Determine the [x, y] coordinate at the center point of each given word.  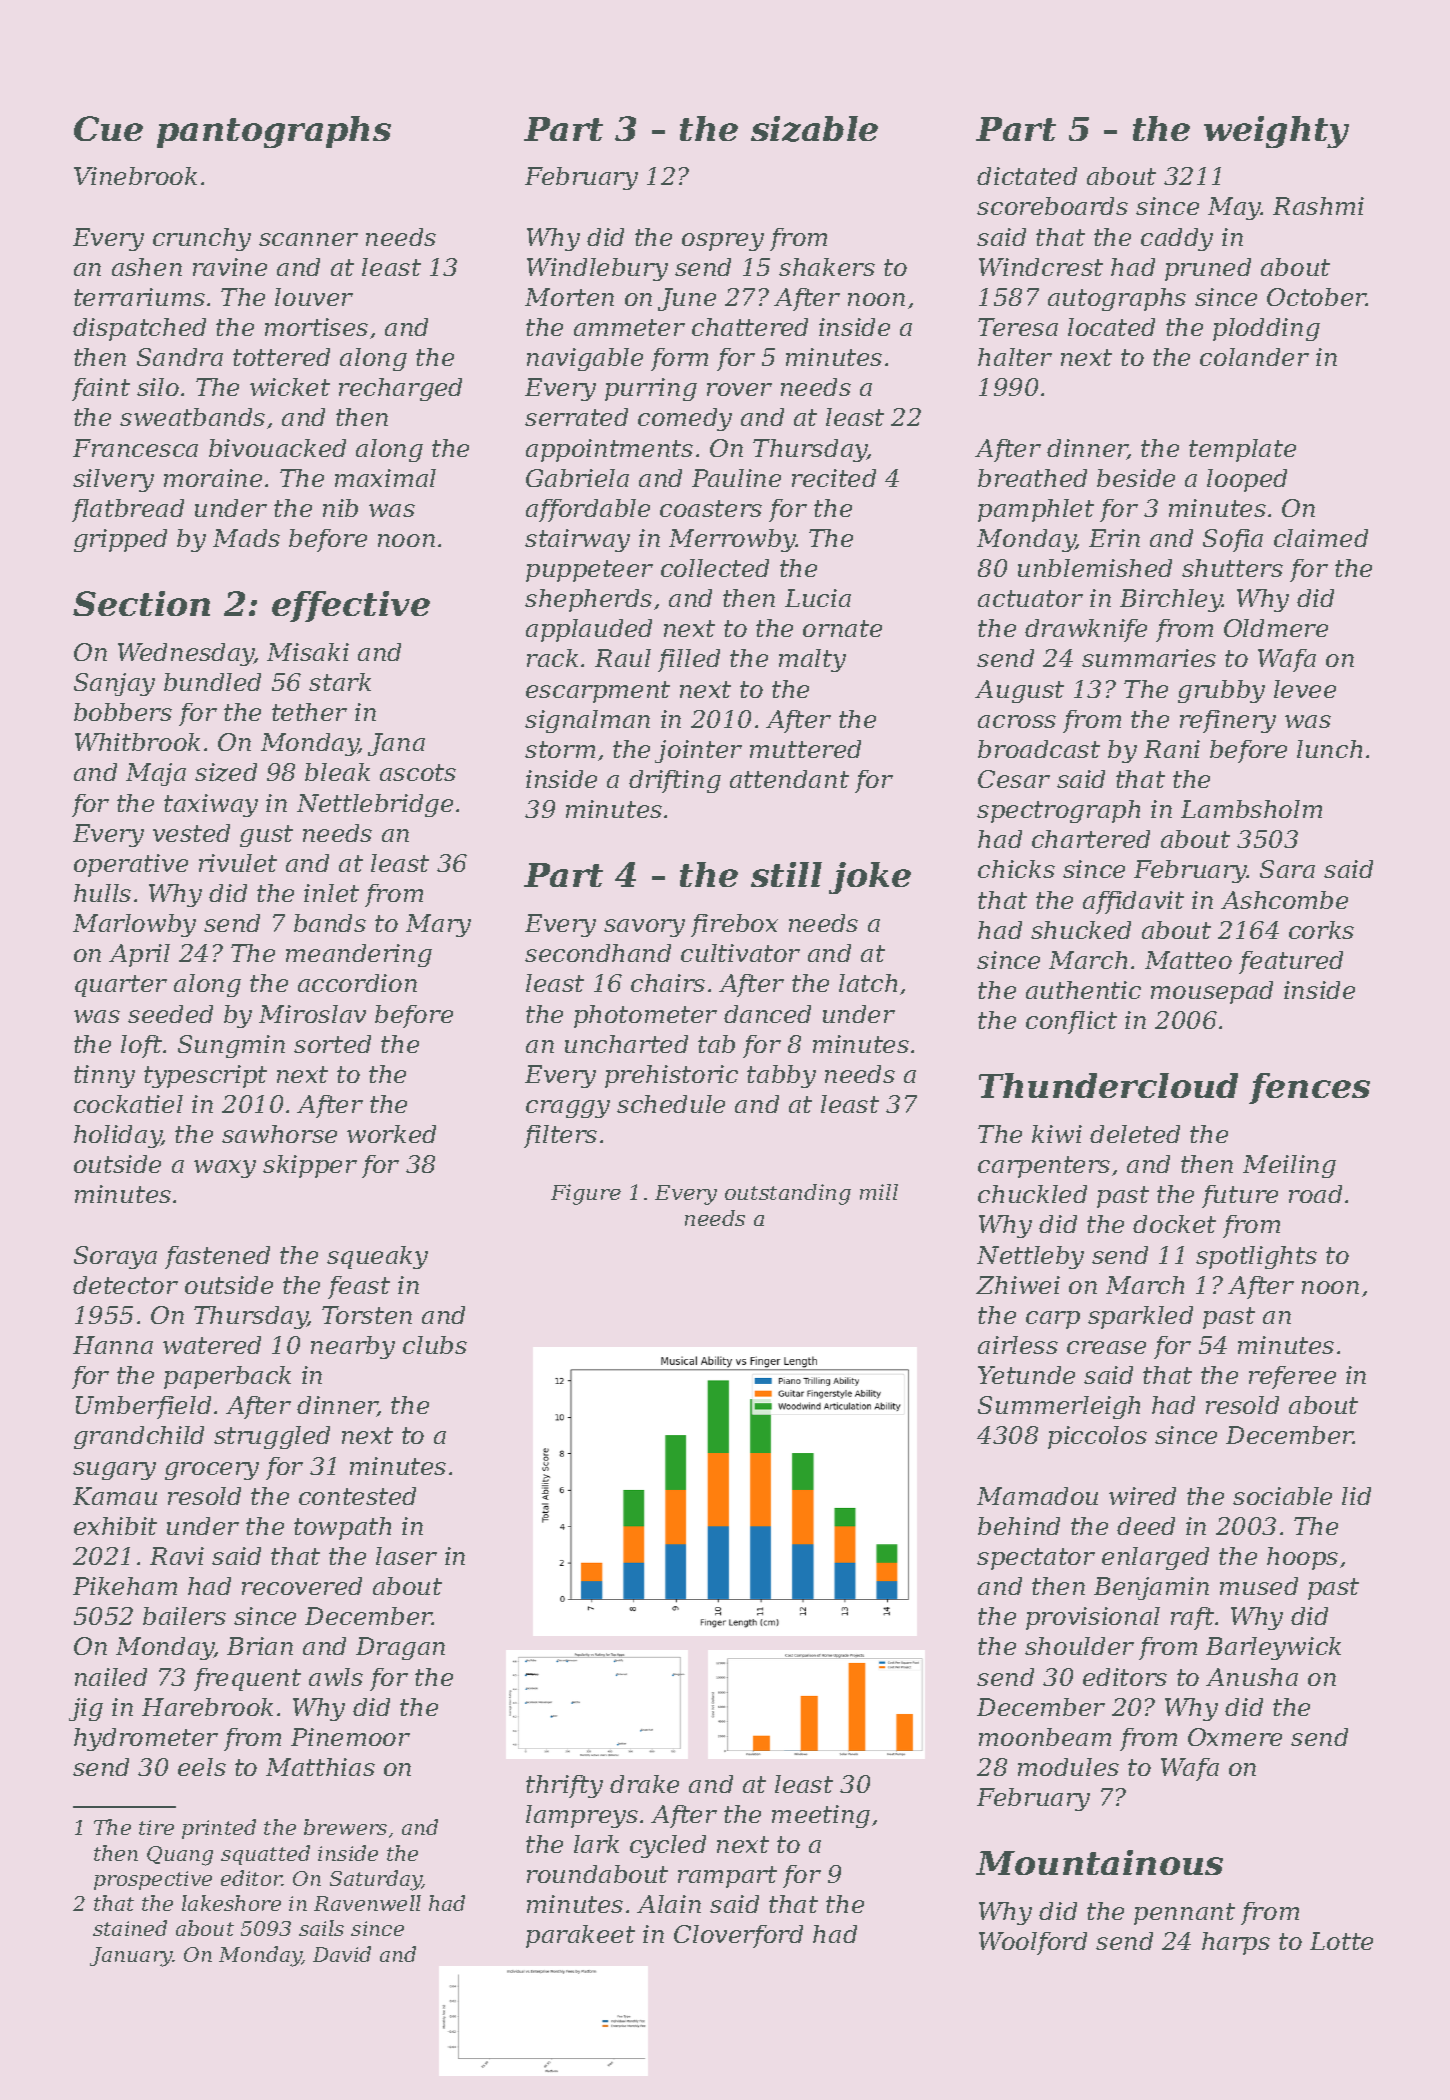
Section [141, 603]
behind [1019, 1526]
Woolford [1033, 1943]
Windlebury [597, 269]
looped [1247, 480]
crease [1106, 1347]
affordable [588, 510]
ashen [147, 267]
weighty [1276, 132]
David [342, 1954]
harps [1236, 1943]
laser [406, 1556]
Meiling [1289, 1166]
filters [560, 1136]
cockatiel [128, 1104]
